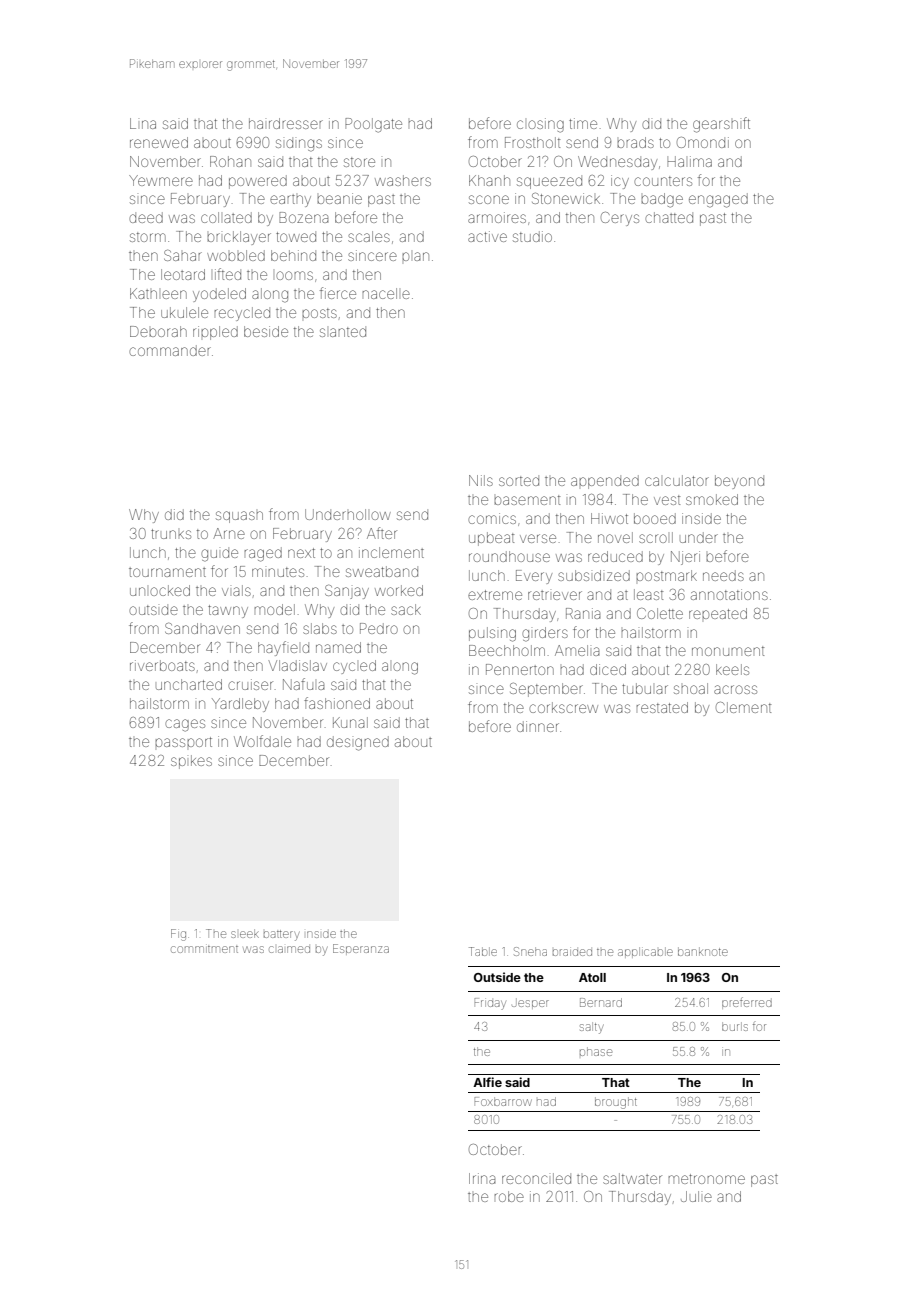  What do you see at coordinates (483, 951) in the image?
I see `Table` at bounding box center [483, 951].
